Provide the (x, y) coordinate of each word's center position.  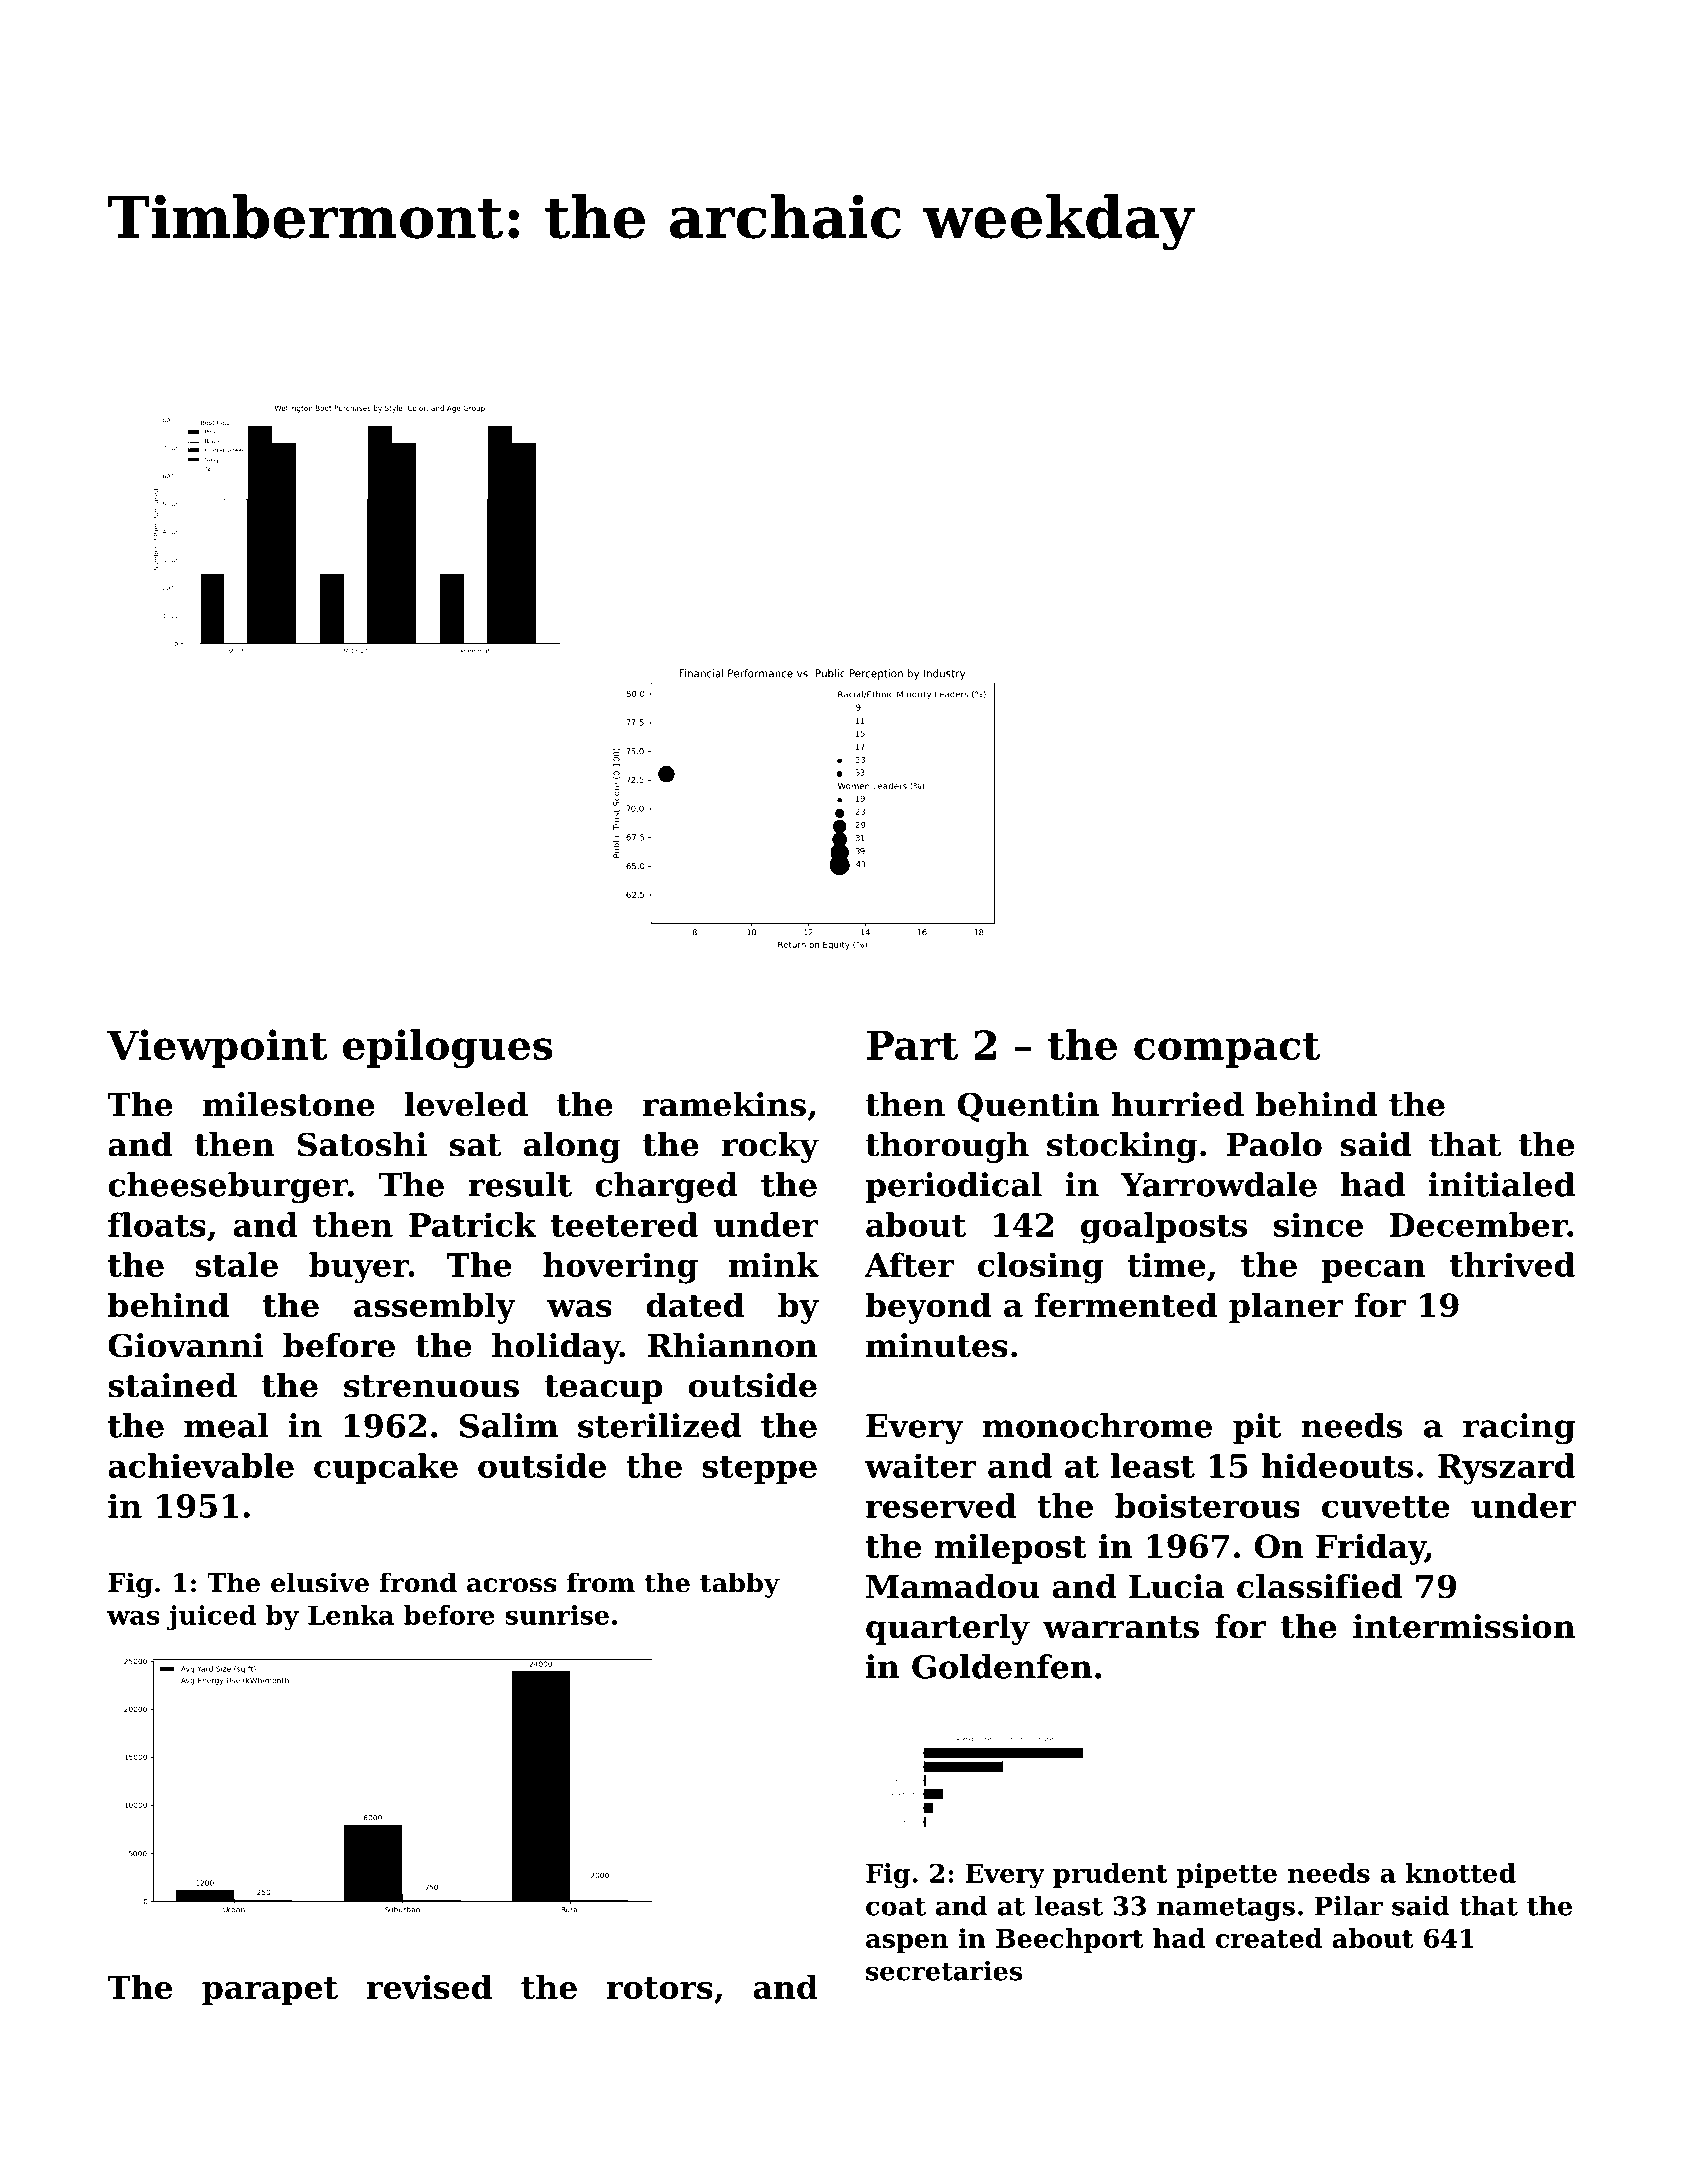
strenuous (431, 1386)
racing (1519, 1429)
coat (896, 1907)
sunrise (557, 1615)
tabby (740, 1585)
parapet (270, 1991)
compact (1227, 1050)
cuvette (1386, 1507)
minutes (937, 1345)
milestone (289, 1104)
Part (912, 1045)
